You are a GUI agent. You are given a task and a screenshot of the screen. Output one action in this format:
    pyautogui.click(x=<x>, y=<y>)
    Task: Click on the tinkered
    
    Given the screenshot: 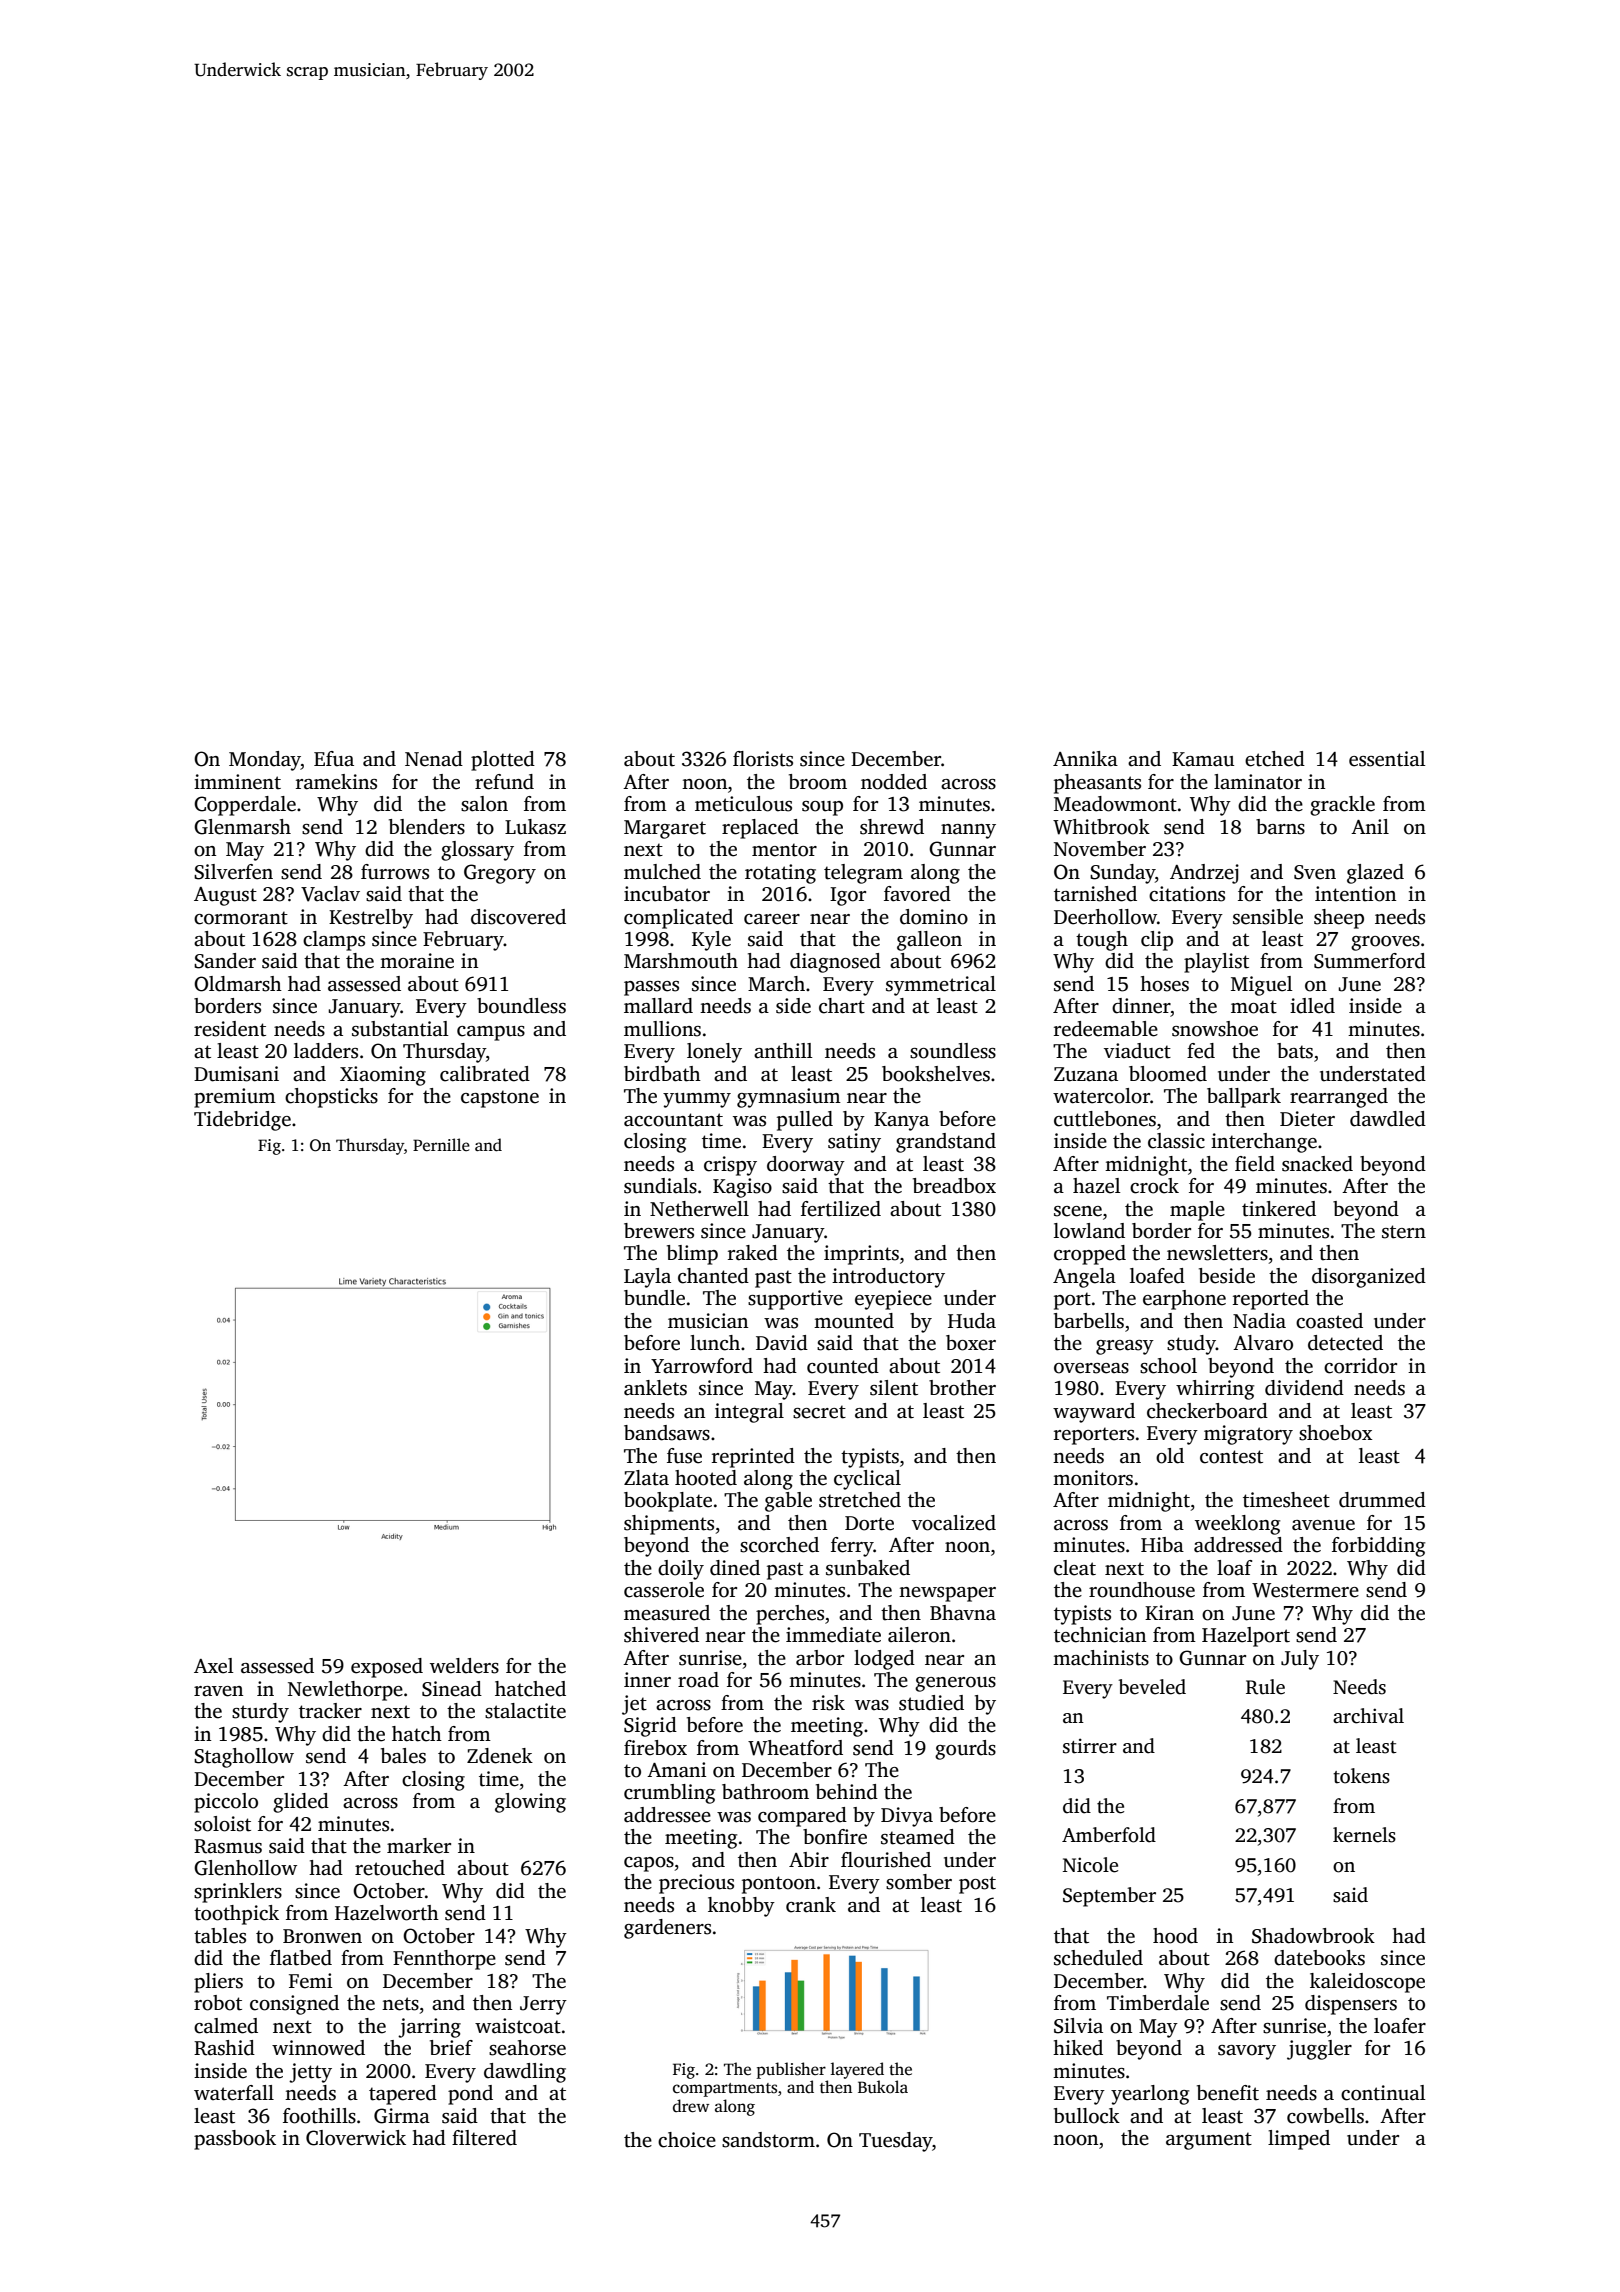 What is the action you would take?
    pyautogui.click(x=1279, y=1209)
